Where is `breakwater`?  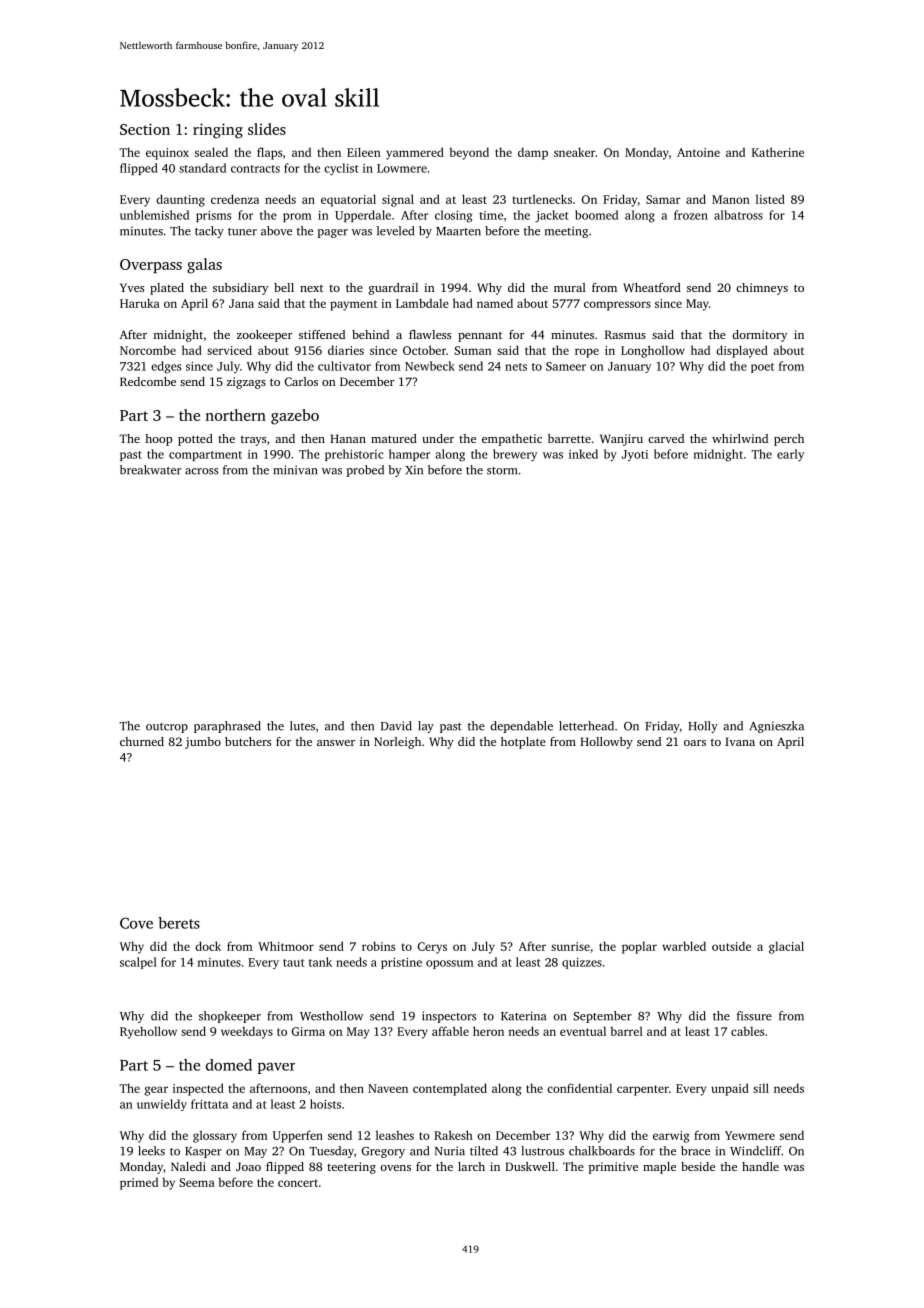 breakwater is located at coordinates (150, 470).
